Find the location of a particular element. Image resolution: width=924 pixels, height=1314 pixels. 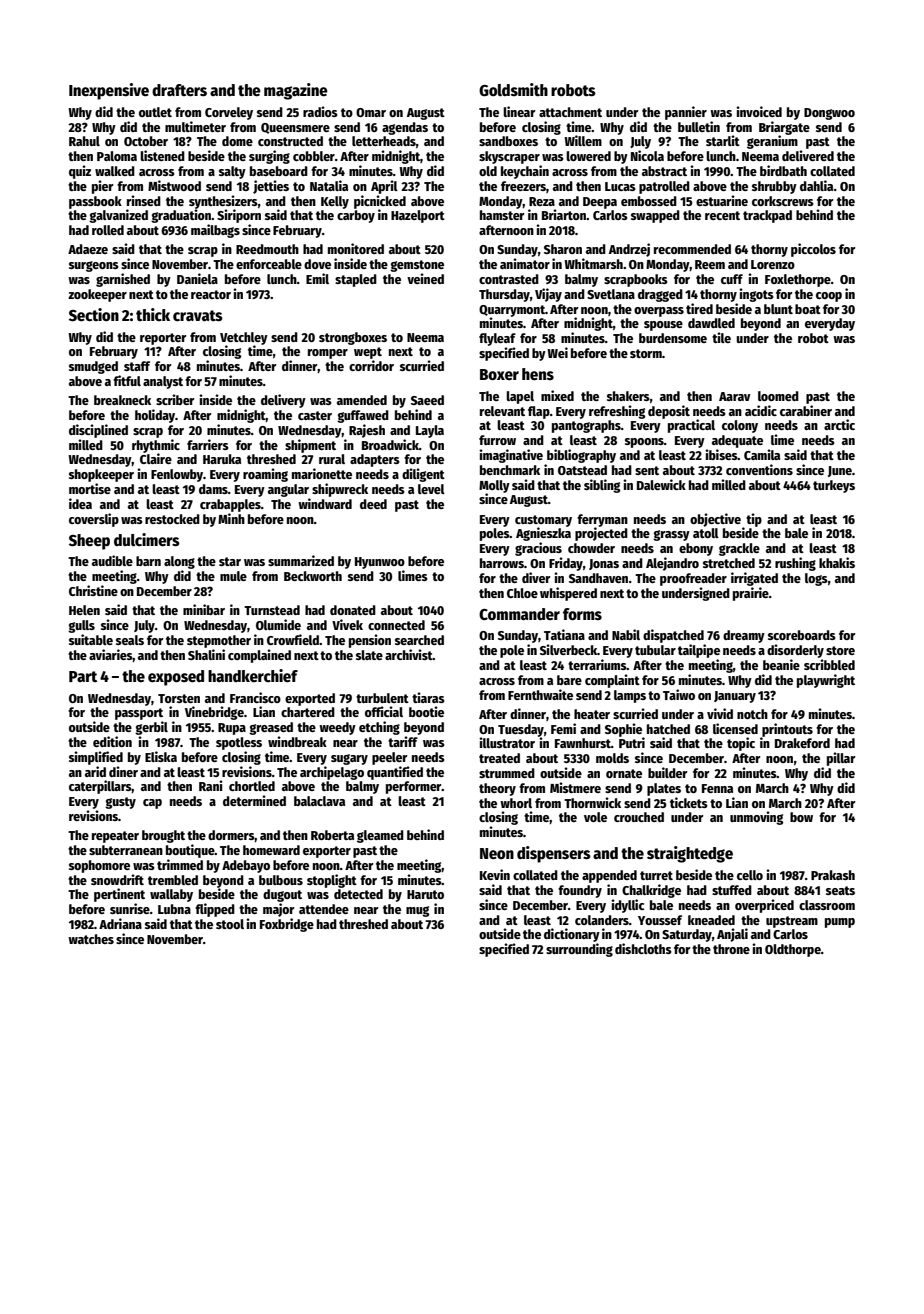

bow is located at coordinates (801, 817).
